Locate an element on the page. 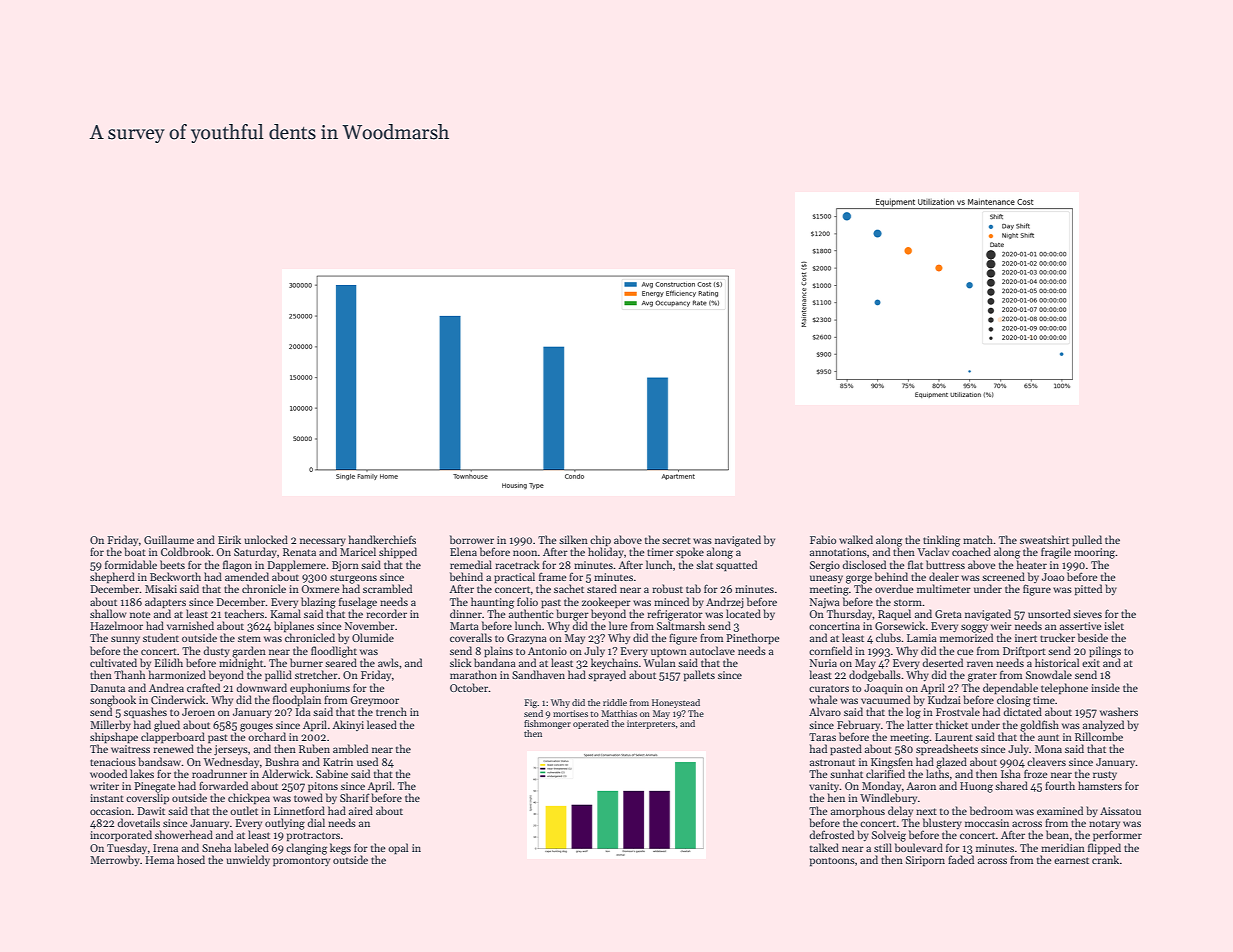  Joao is located at coordinates (1053, 577).
